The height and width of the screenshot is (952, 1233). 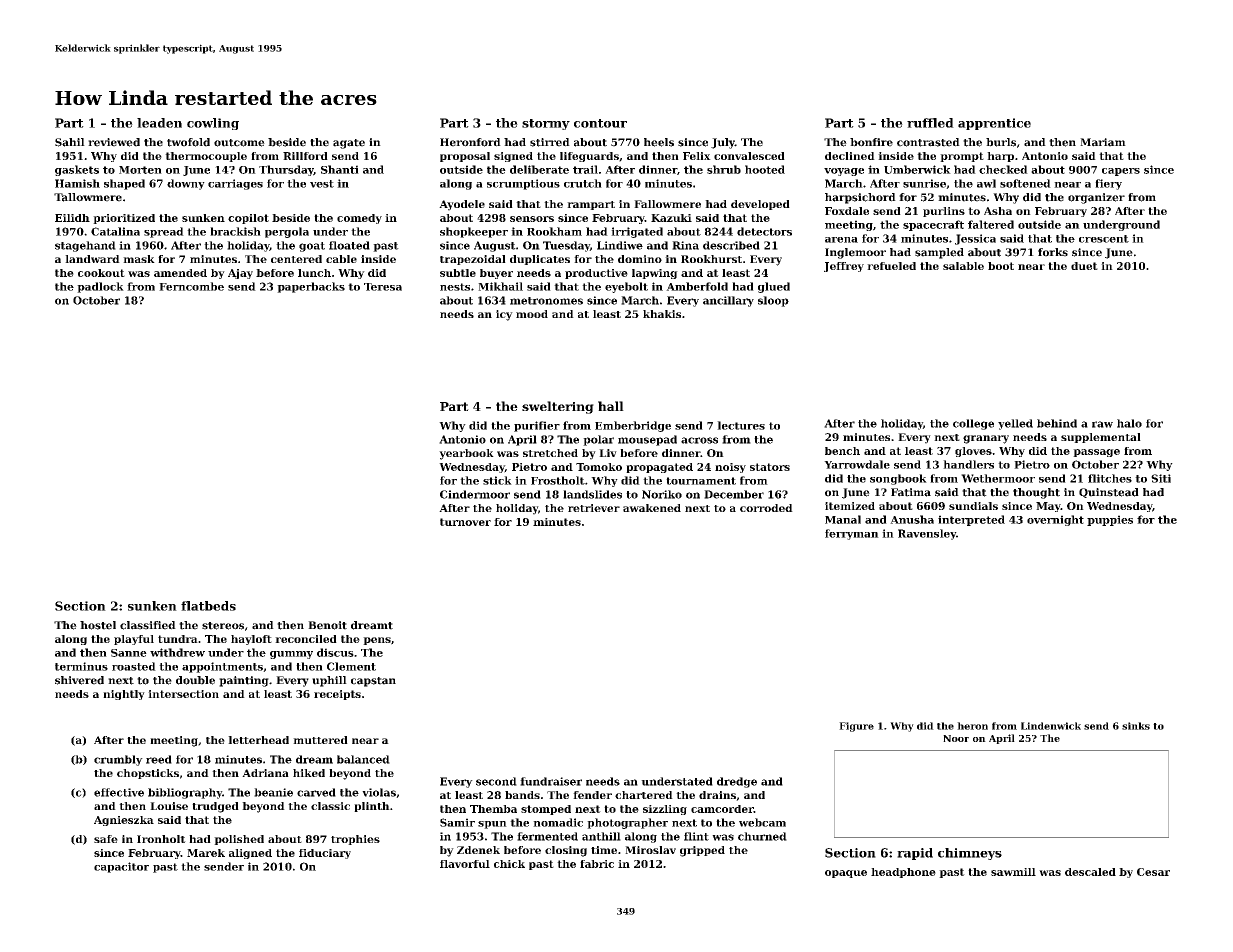 I want to click on hall, so click(x=611, y=406).
